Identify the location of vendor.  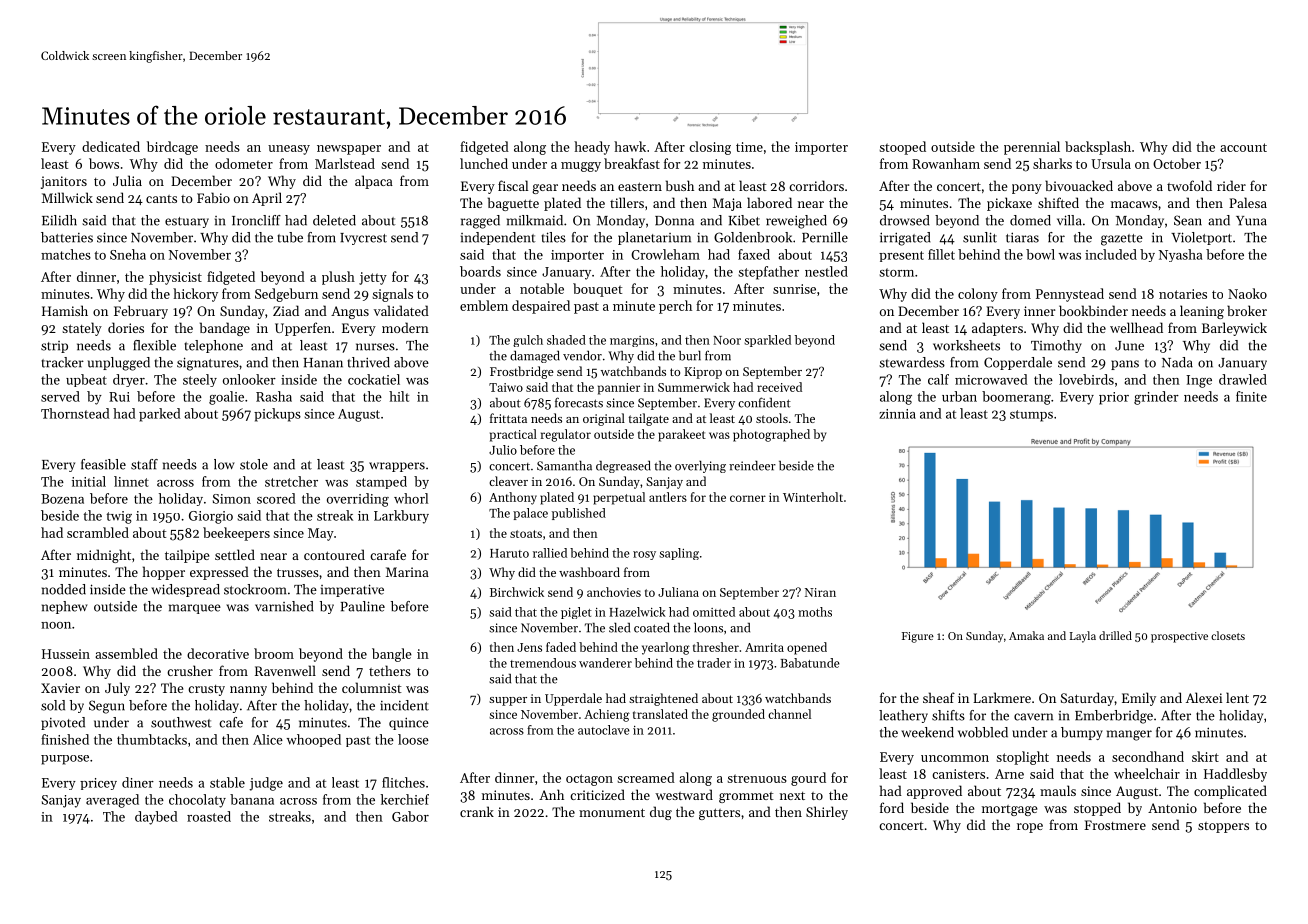
(582, 356).
